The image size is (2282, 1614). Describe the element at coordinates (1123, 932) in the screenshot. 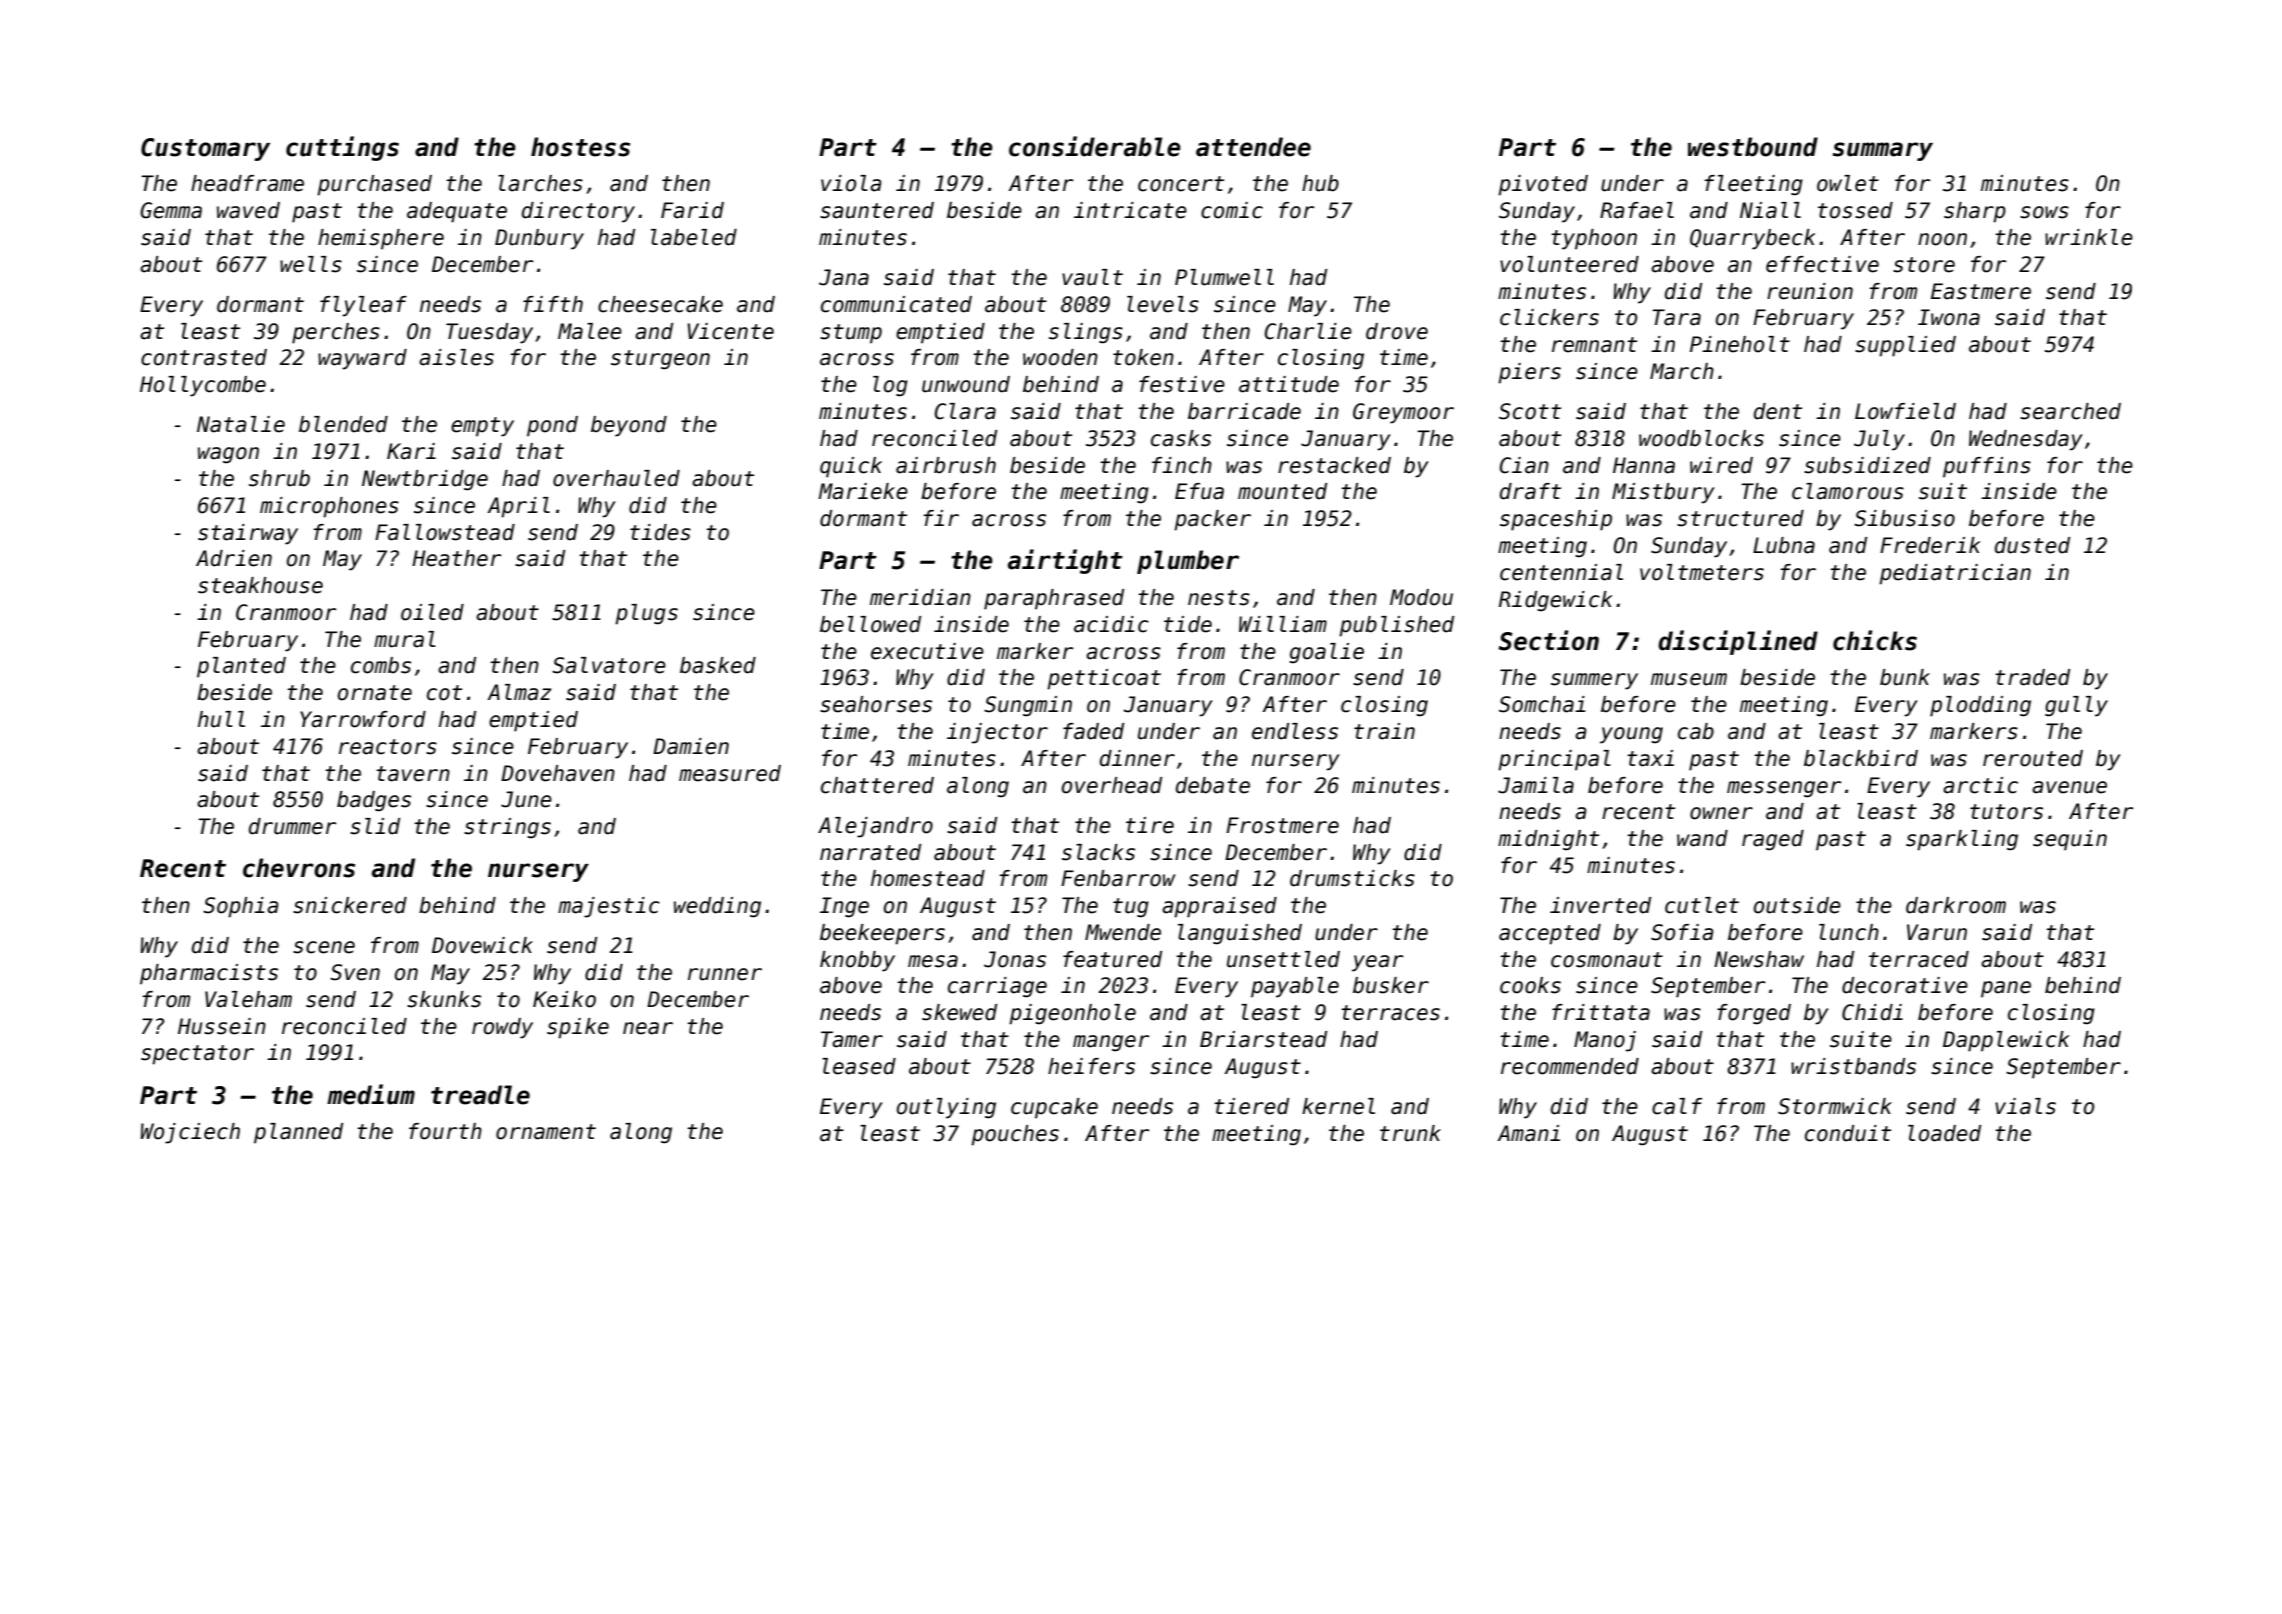

I see `Mwende` at that location.
